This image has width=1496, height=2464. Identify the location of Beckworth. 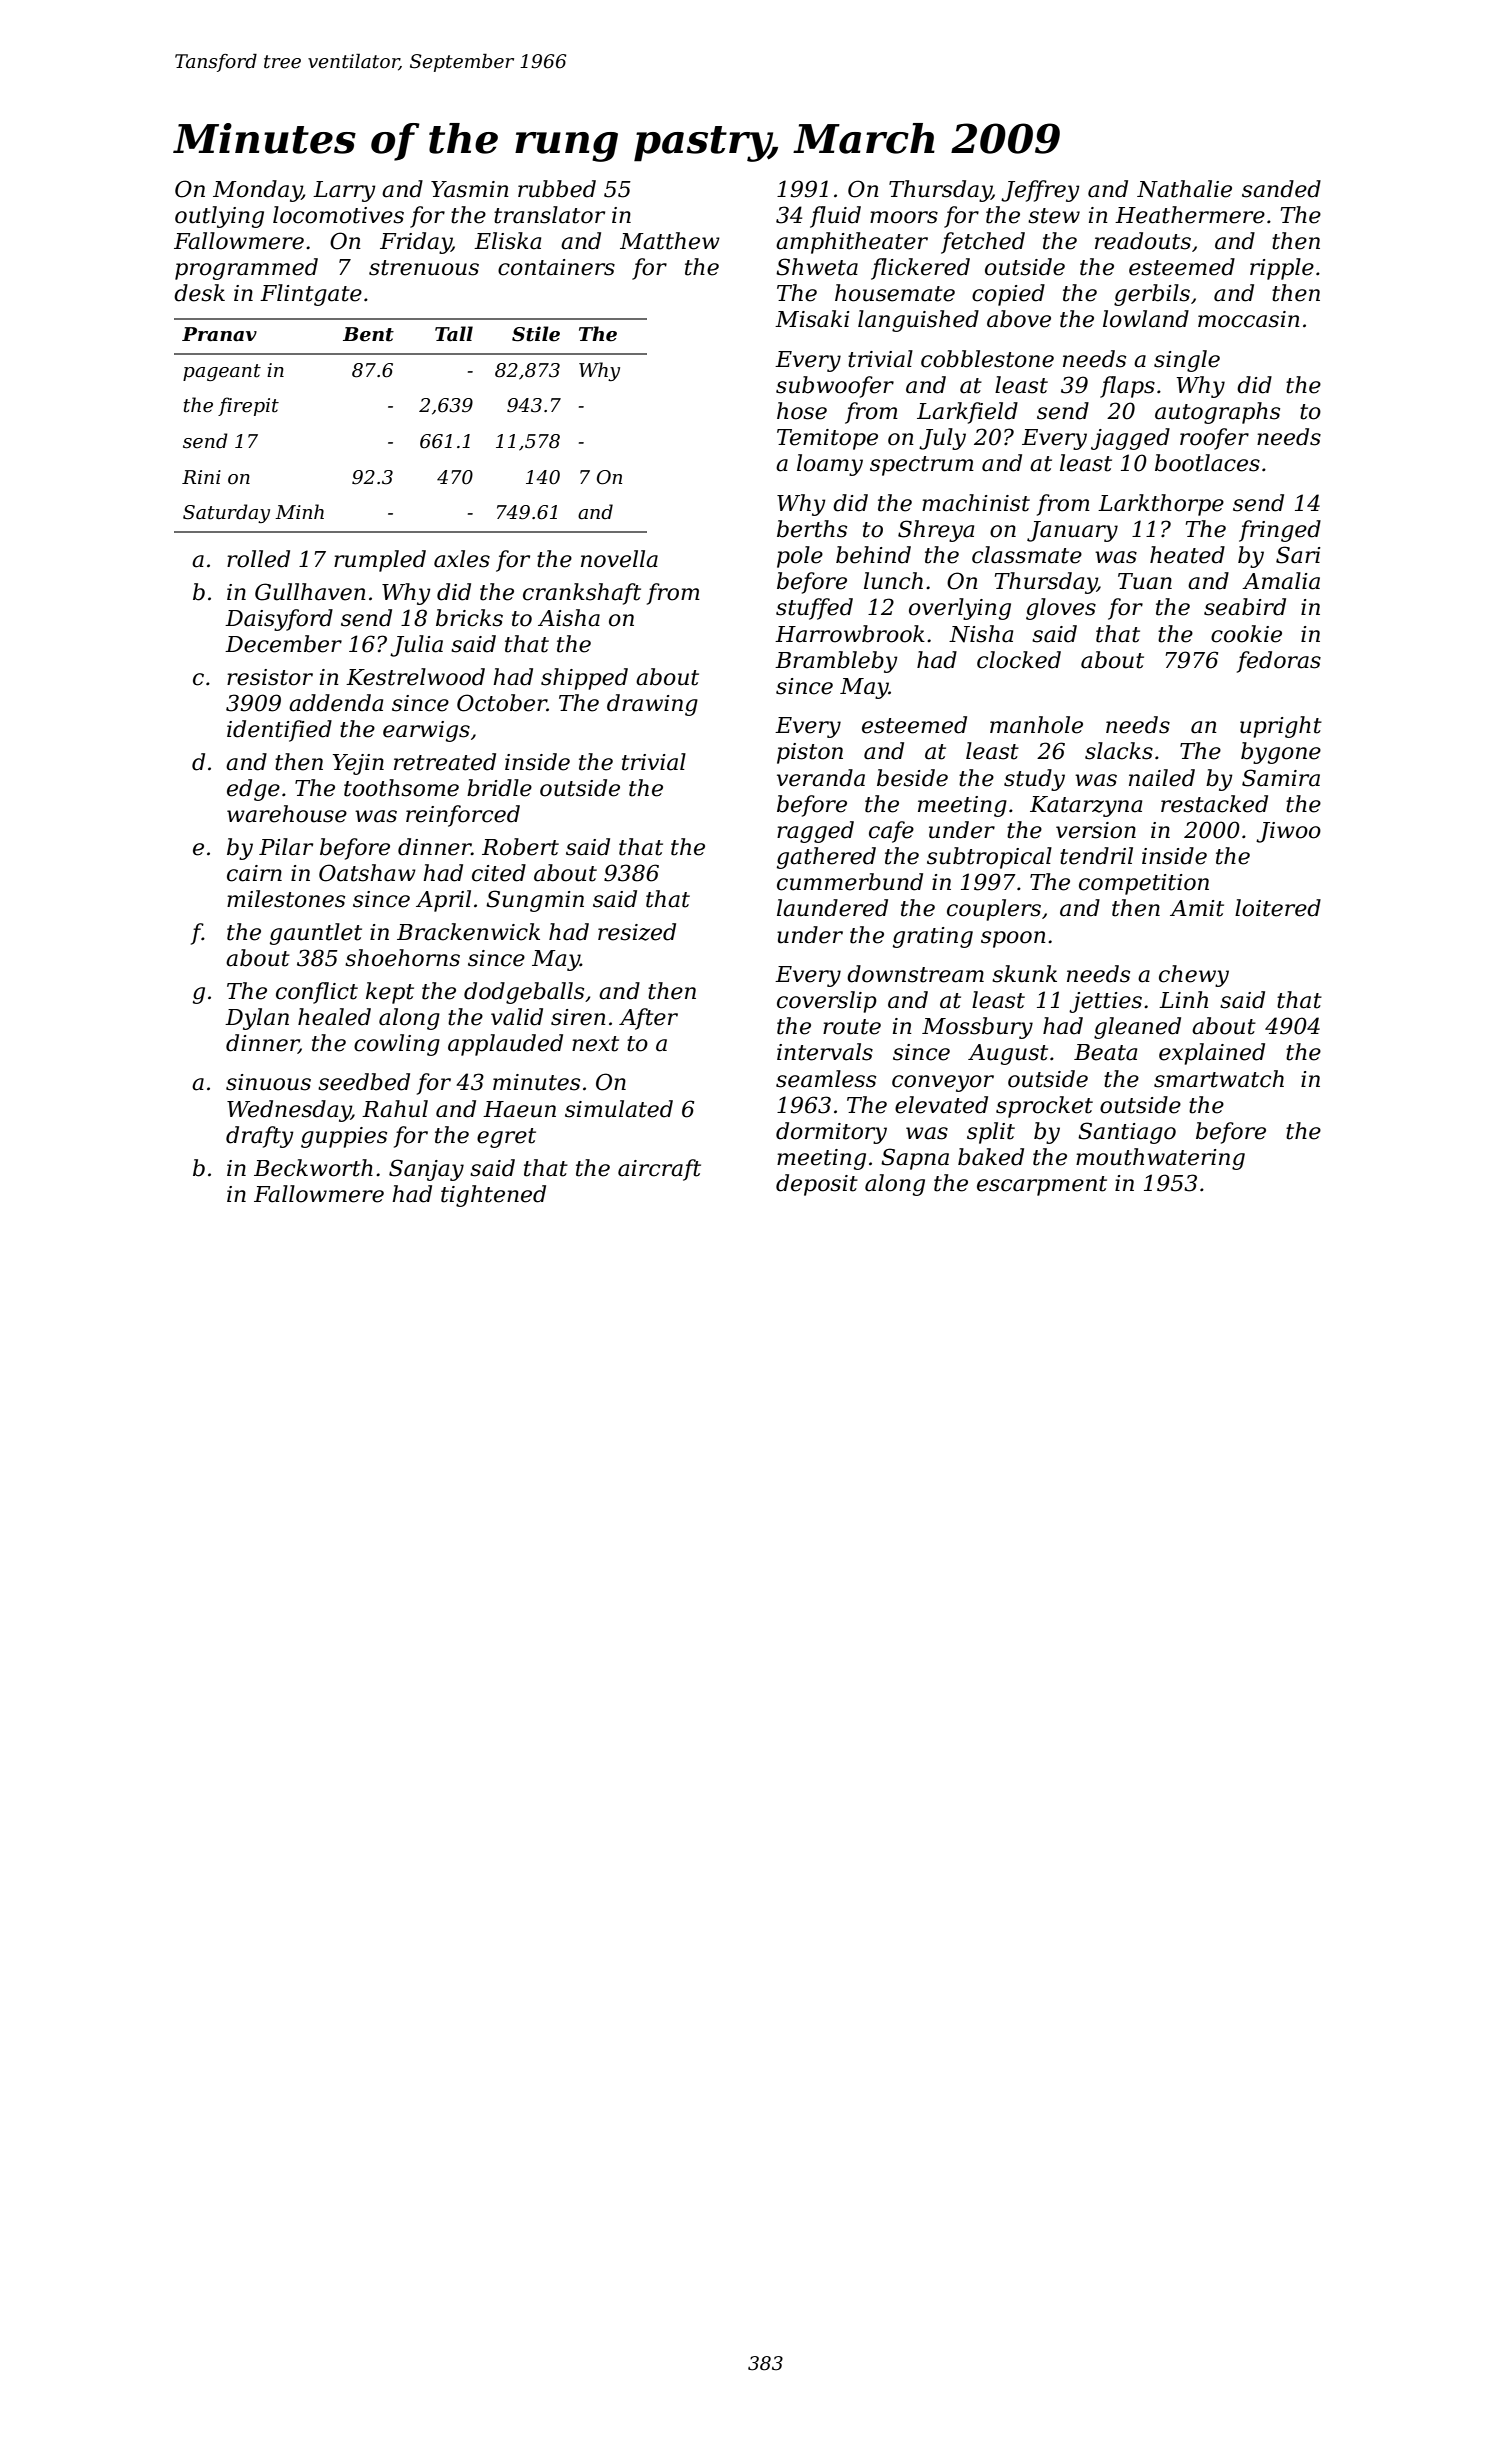
(313, 1168).
